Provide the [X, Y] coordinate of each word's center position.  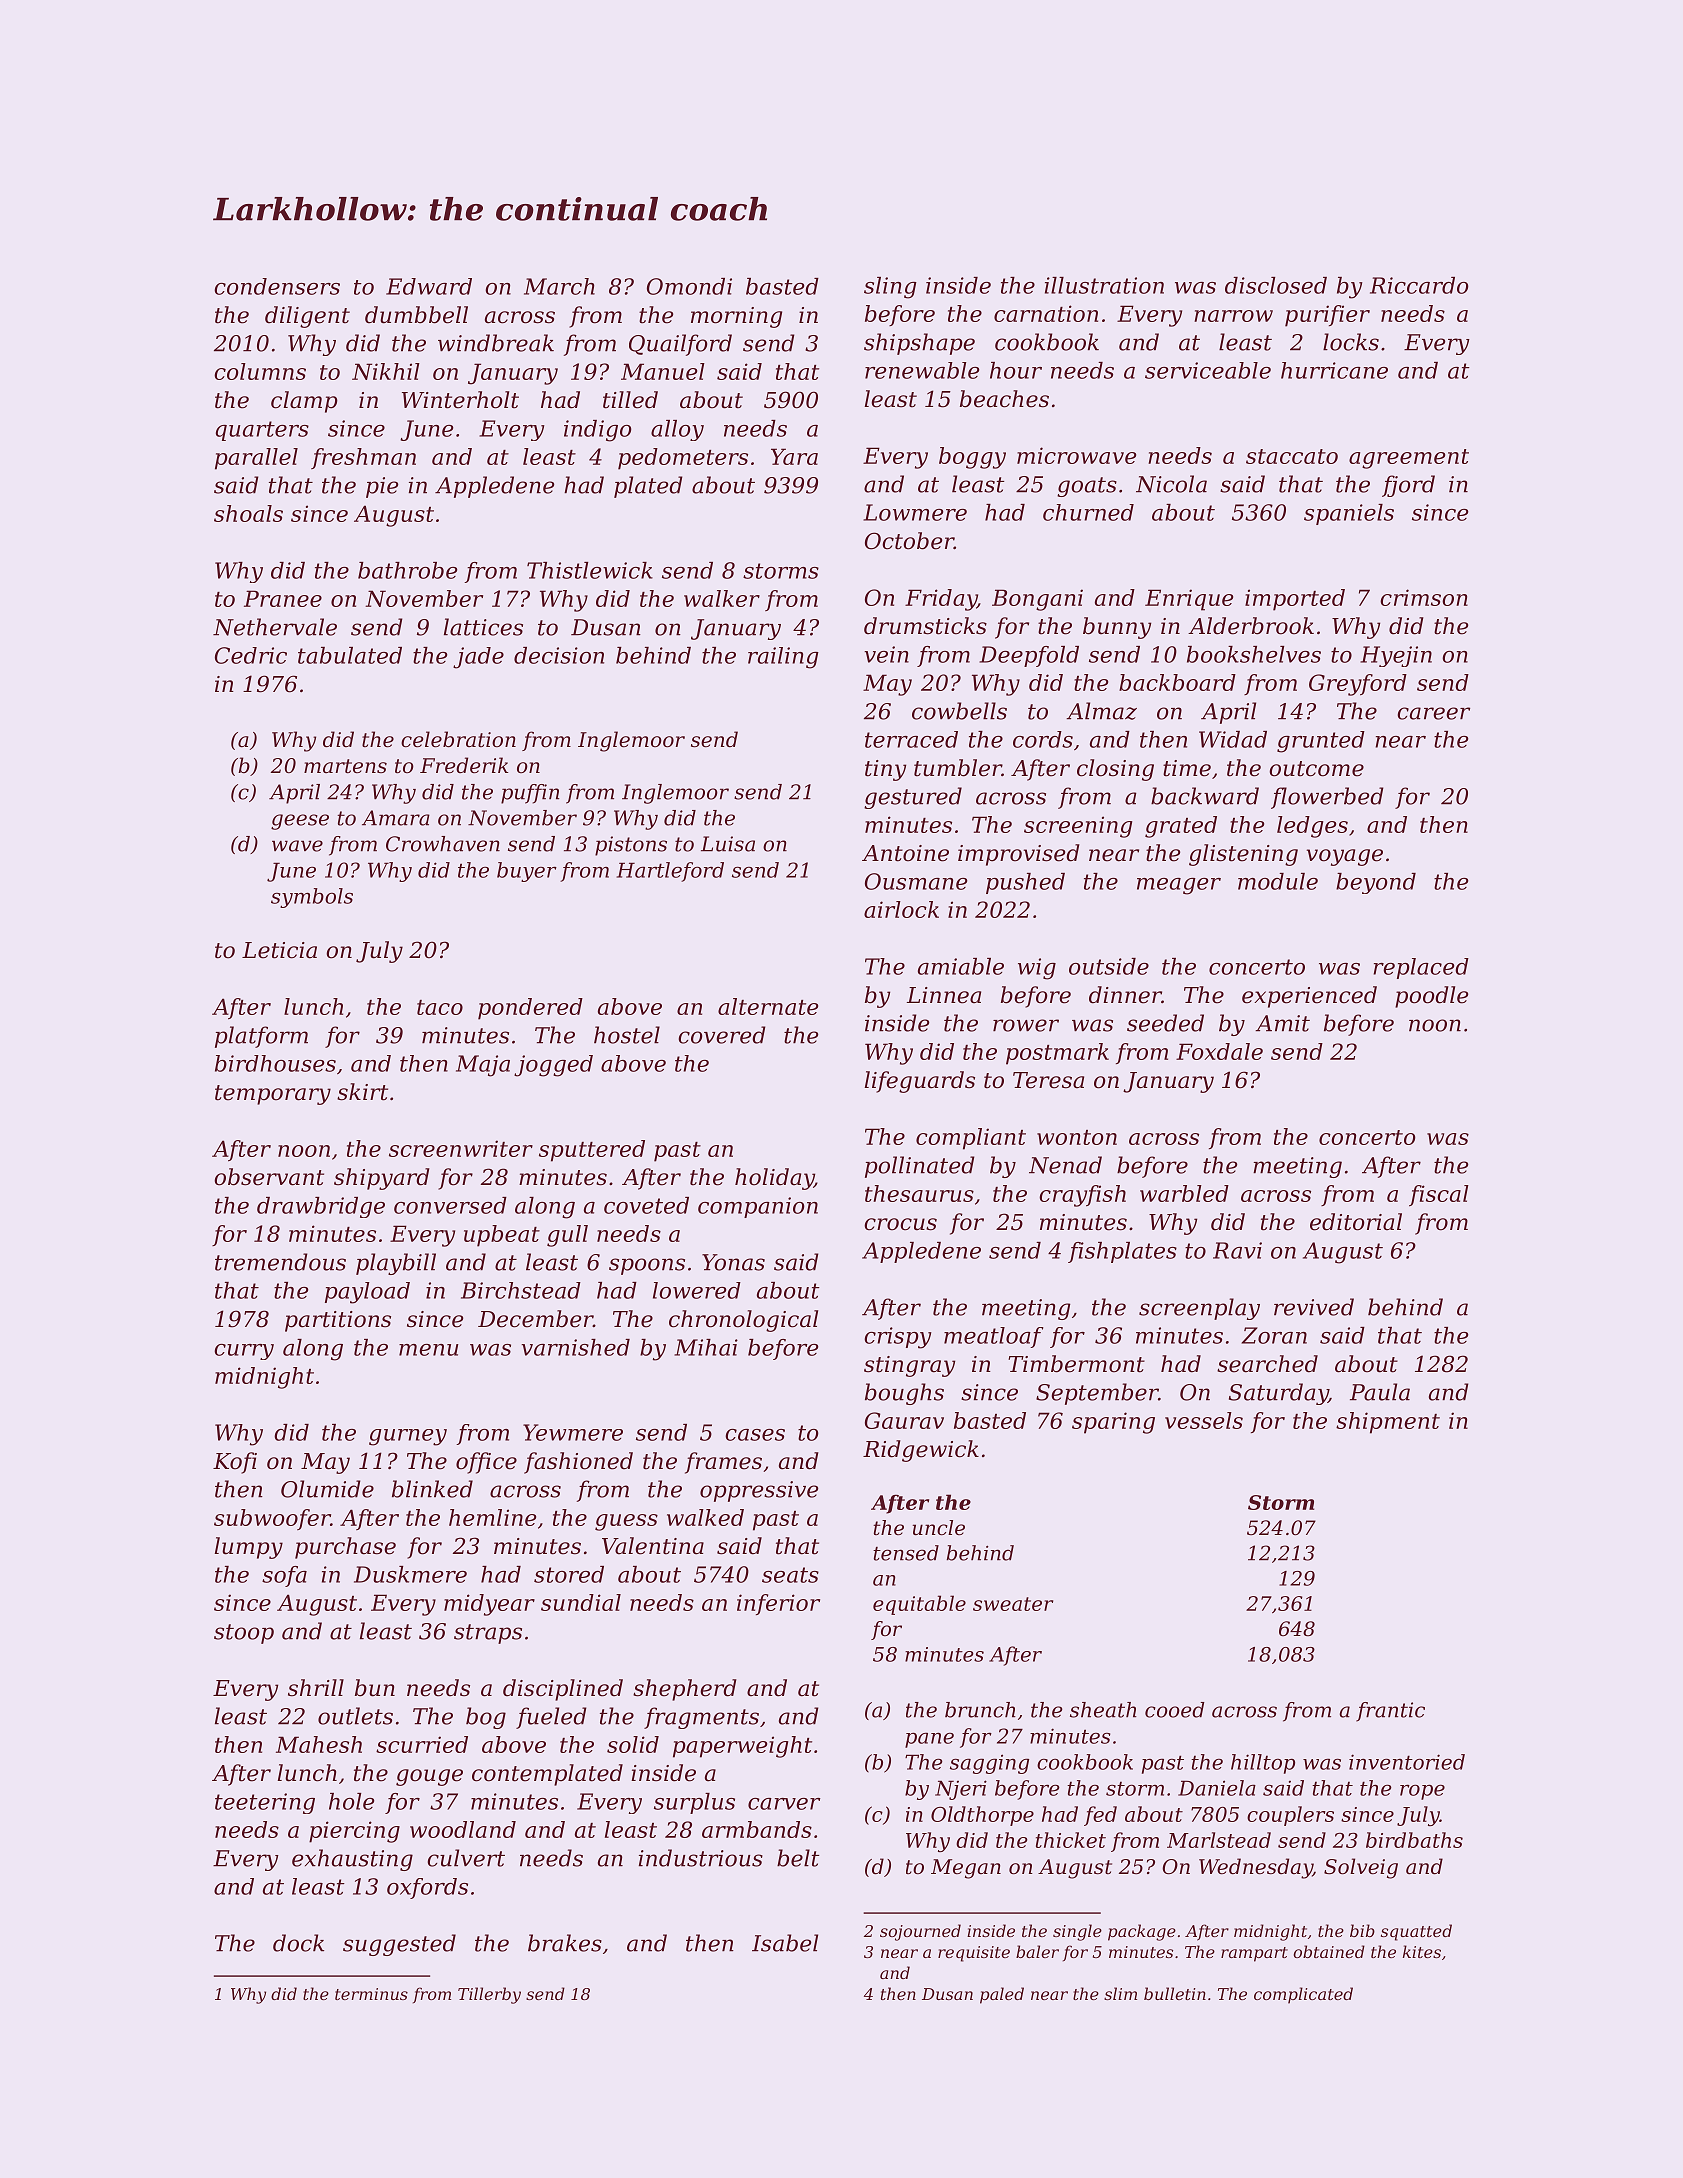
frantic [1390, 1712]
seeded [1165, 1023]
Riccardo [1419, 285]
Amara [396, 818]
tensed [906, 1553]
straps [488, 1634]
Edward [429, 286]
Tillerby [489, 1995]
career [1433, 713]
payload [367, 1293]
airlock [901, 909]
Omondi [689, 286]
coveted [646, 1205]
